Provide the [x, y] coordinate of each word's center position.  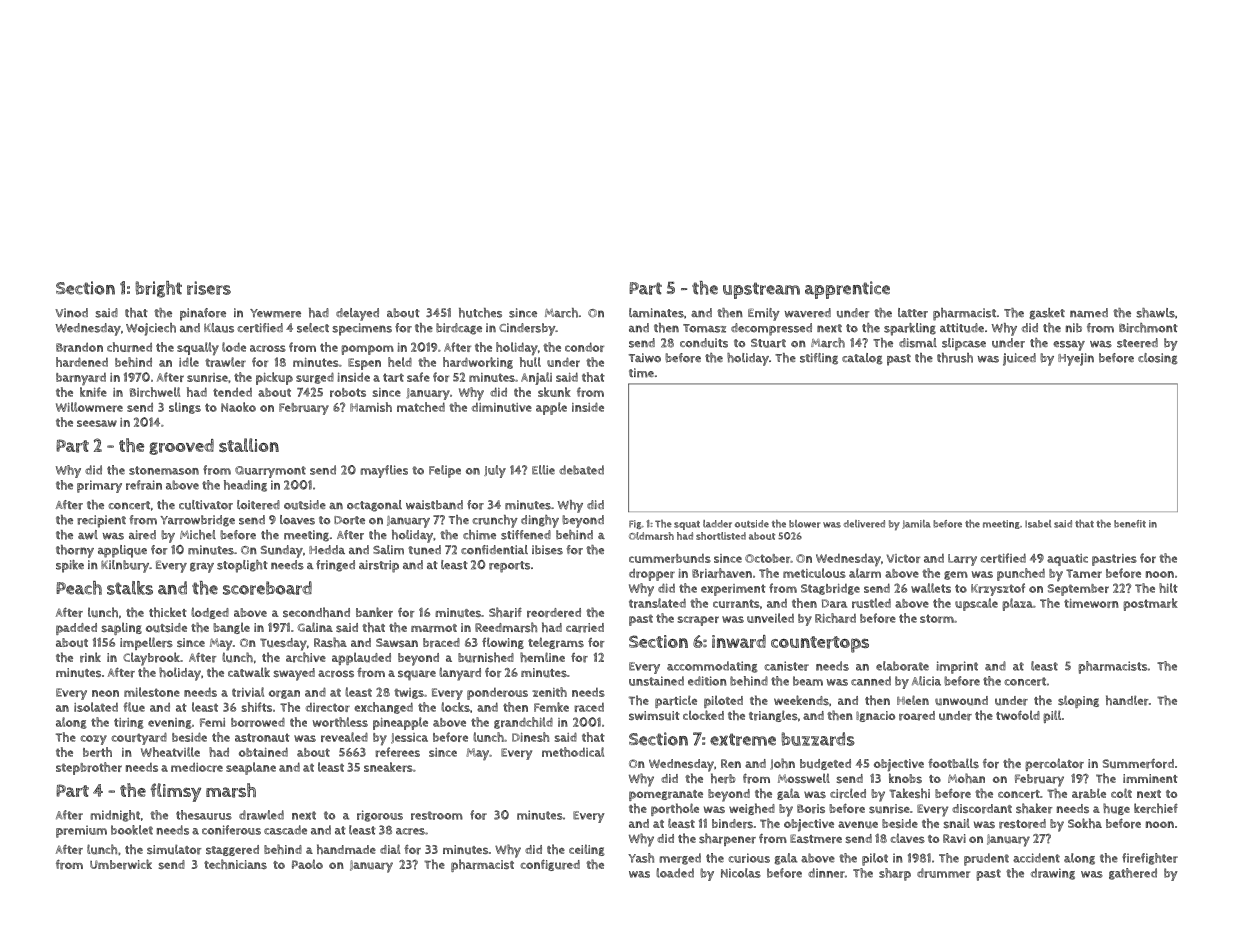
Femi [212, 722]
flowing [503, 643]
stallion [249, 445]
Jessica [409, 738]
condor [584, 347]
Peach [79, 588]
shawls [1155, 313]
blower [804, 524]
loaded [675, 873]
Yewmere [275, 313]
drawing [1053, 874]
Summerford [1138, 764]
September [1078, 590]
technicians [235, 864]
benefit [1130, 524]
